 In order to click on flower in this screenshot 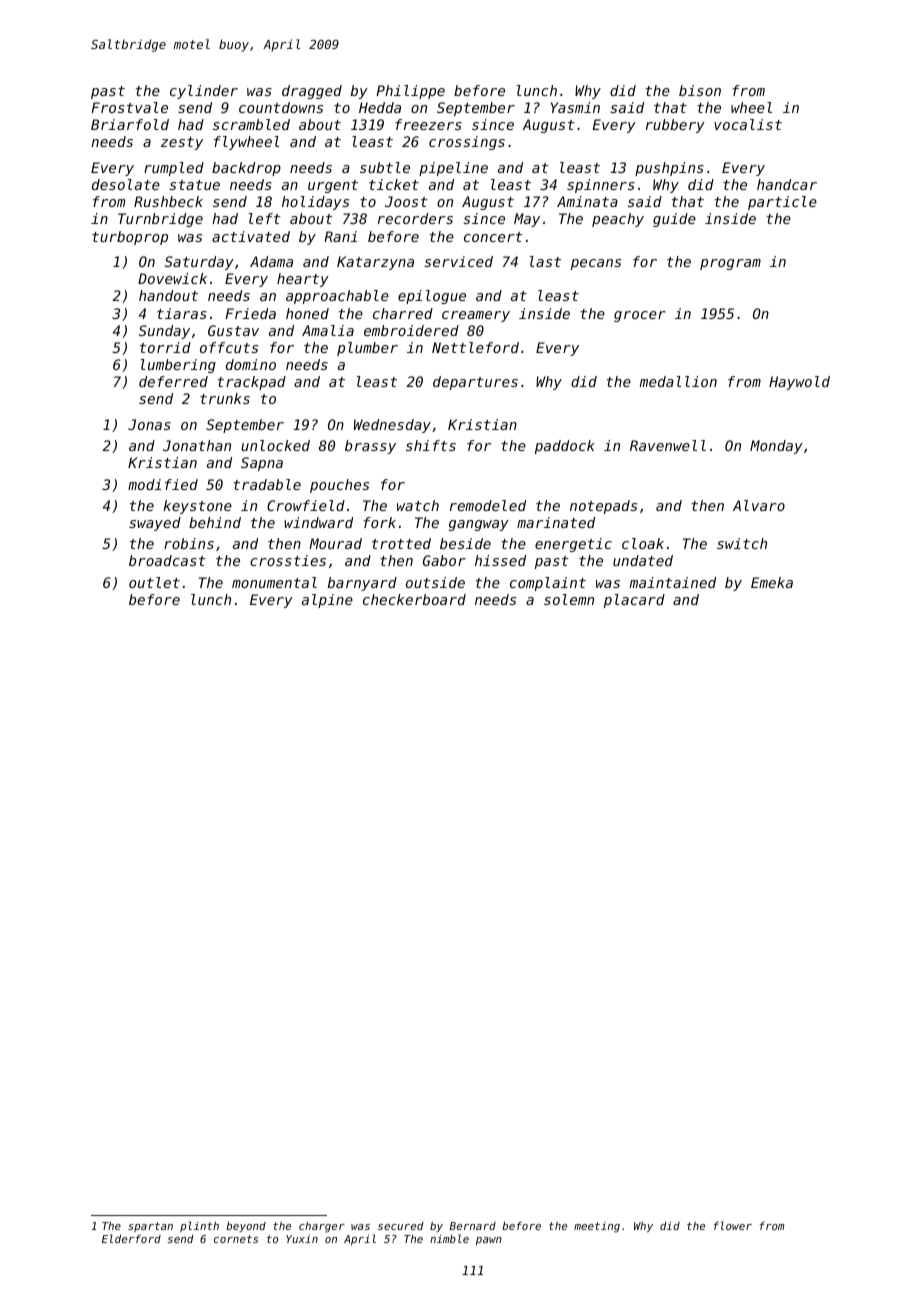, I will do `click(733, 1225)`.
